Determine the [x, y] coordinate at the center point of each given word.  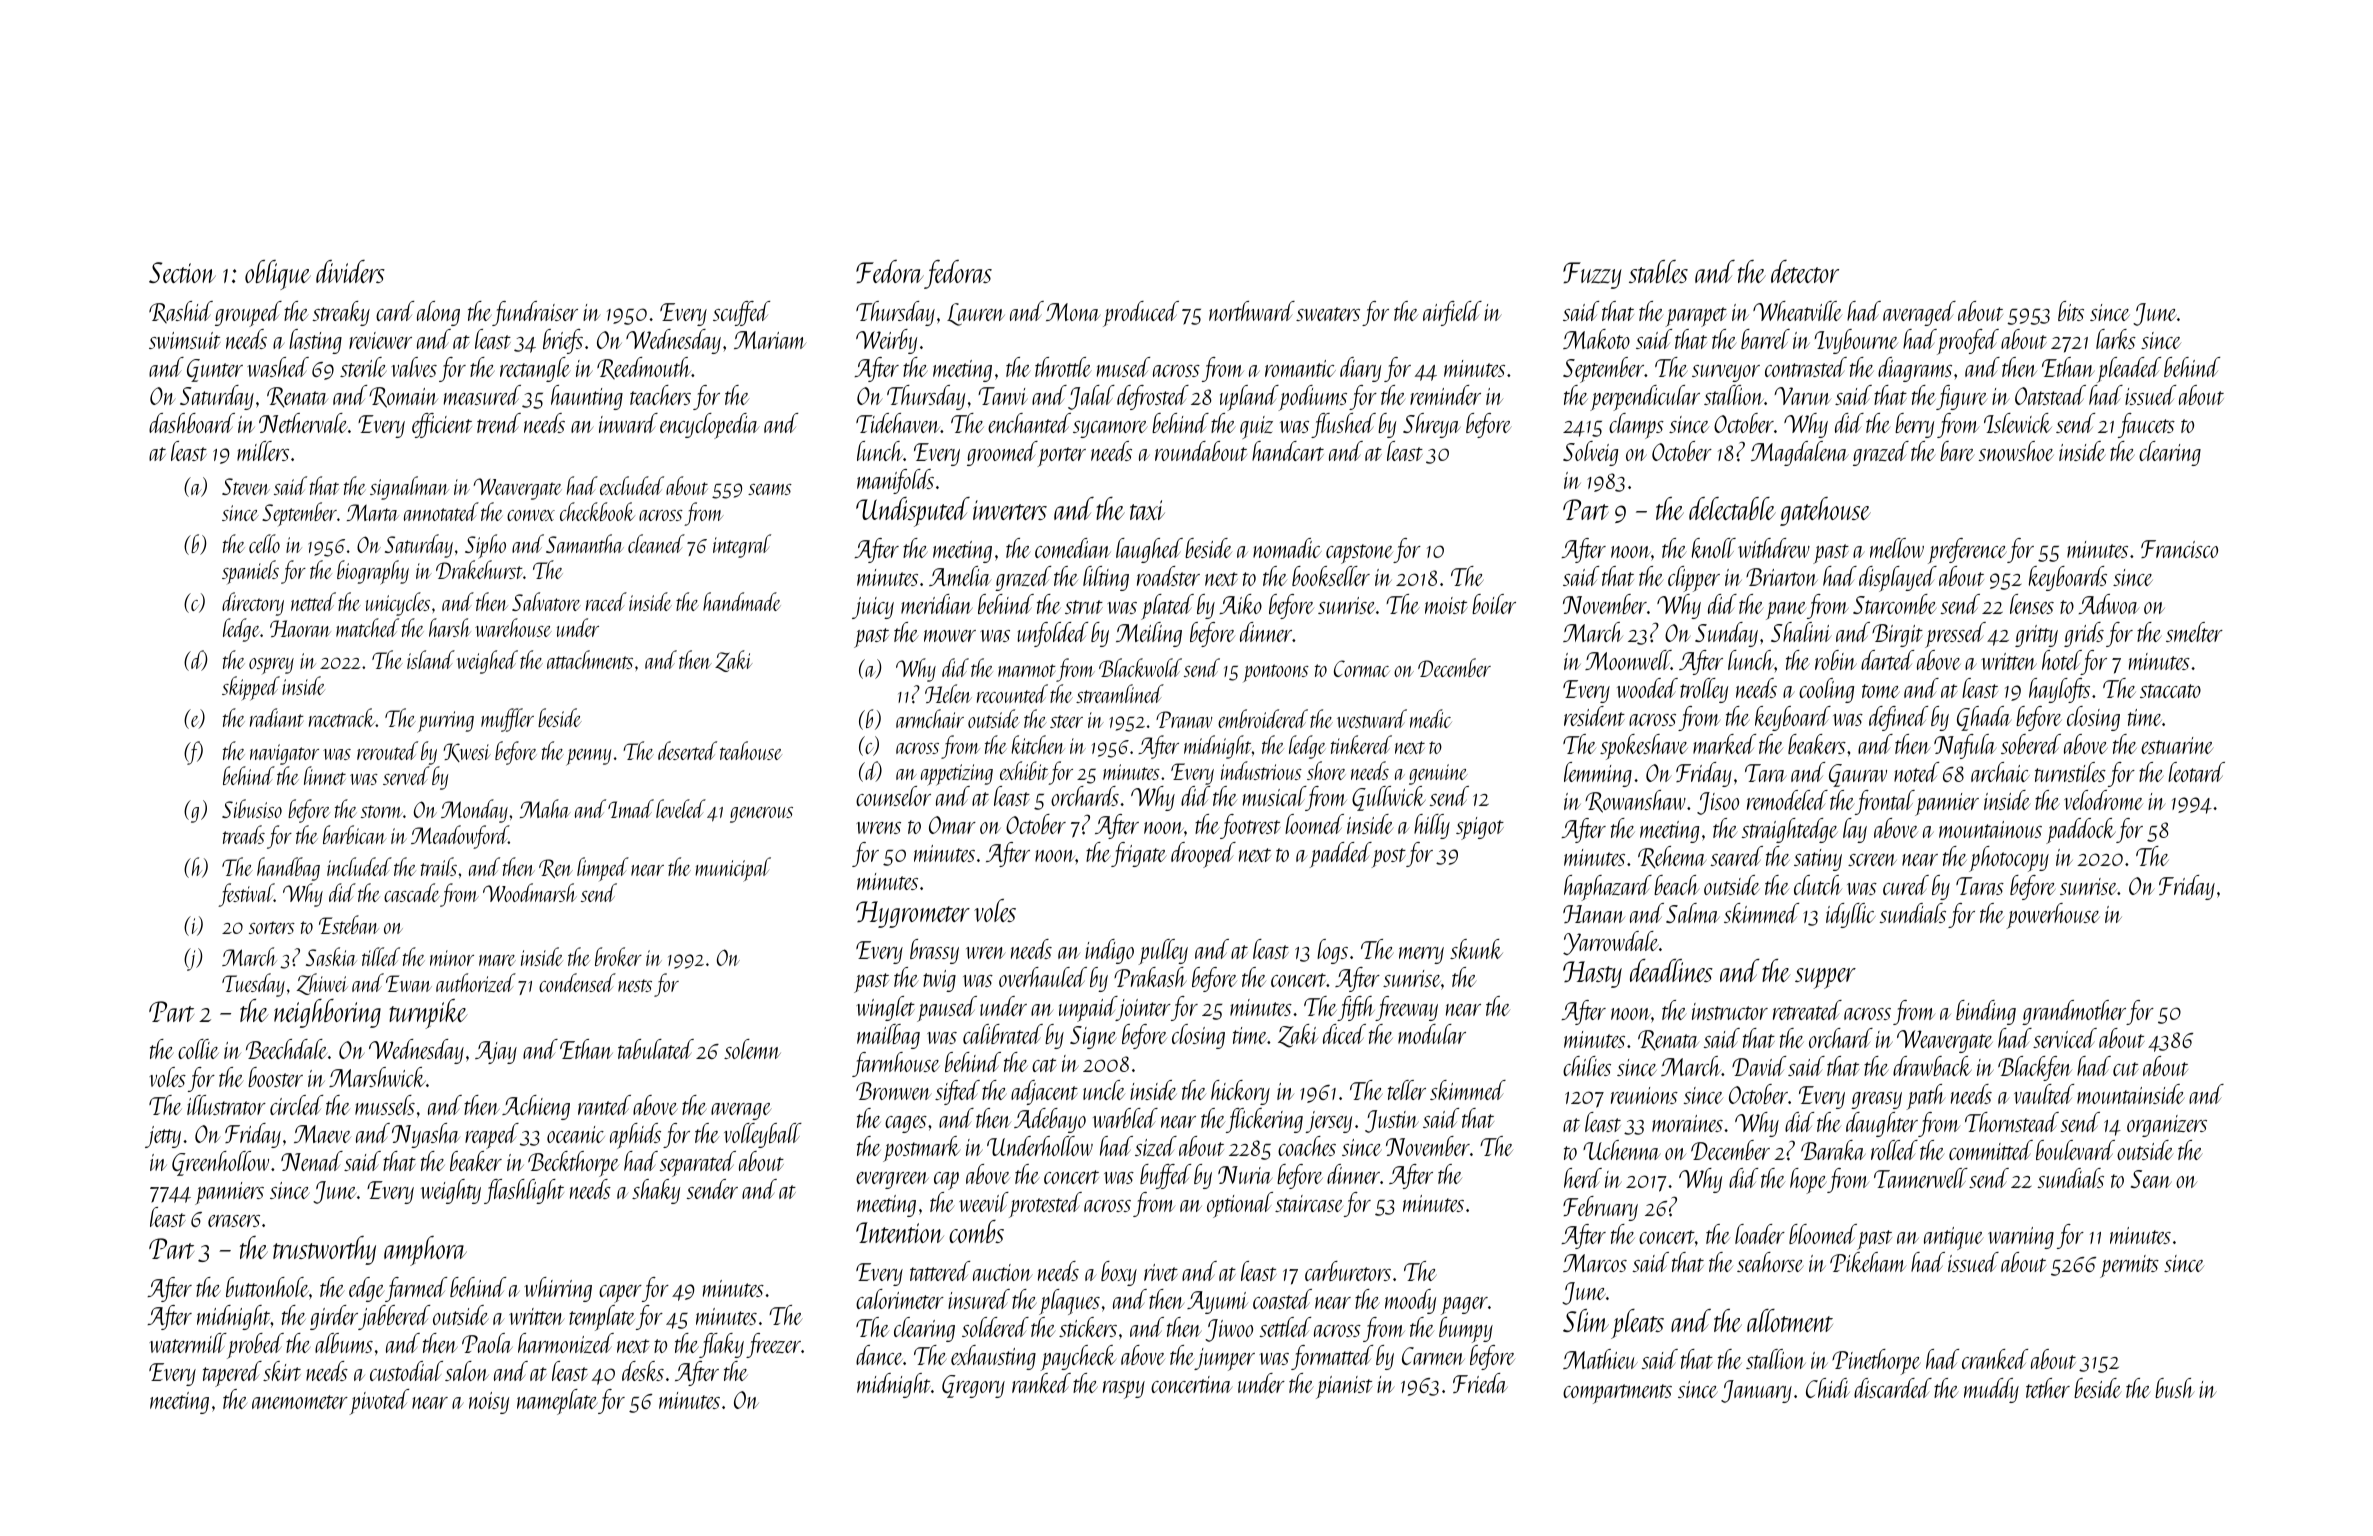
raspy [1124, 1390]
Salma [1693, 913]
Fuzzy [1592, 275]
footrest [1250, 826]
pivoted [379, 1402]
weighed [487, 662]
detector [1805, 271]
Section [182, 272]
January [1756, 1391]
